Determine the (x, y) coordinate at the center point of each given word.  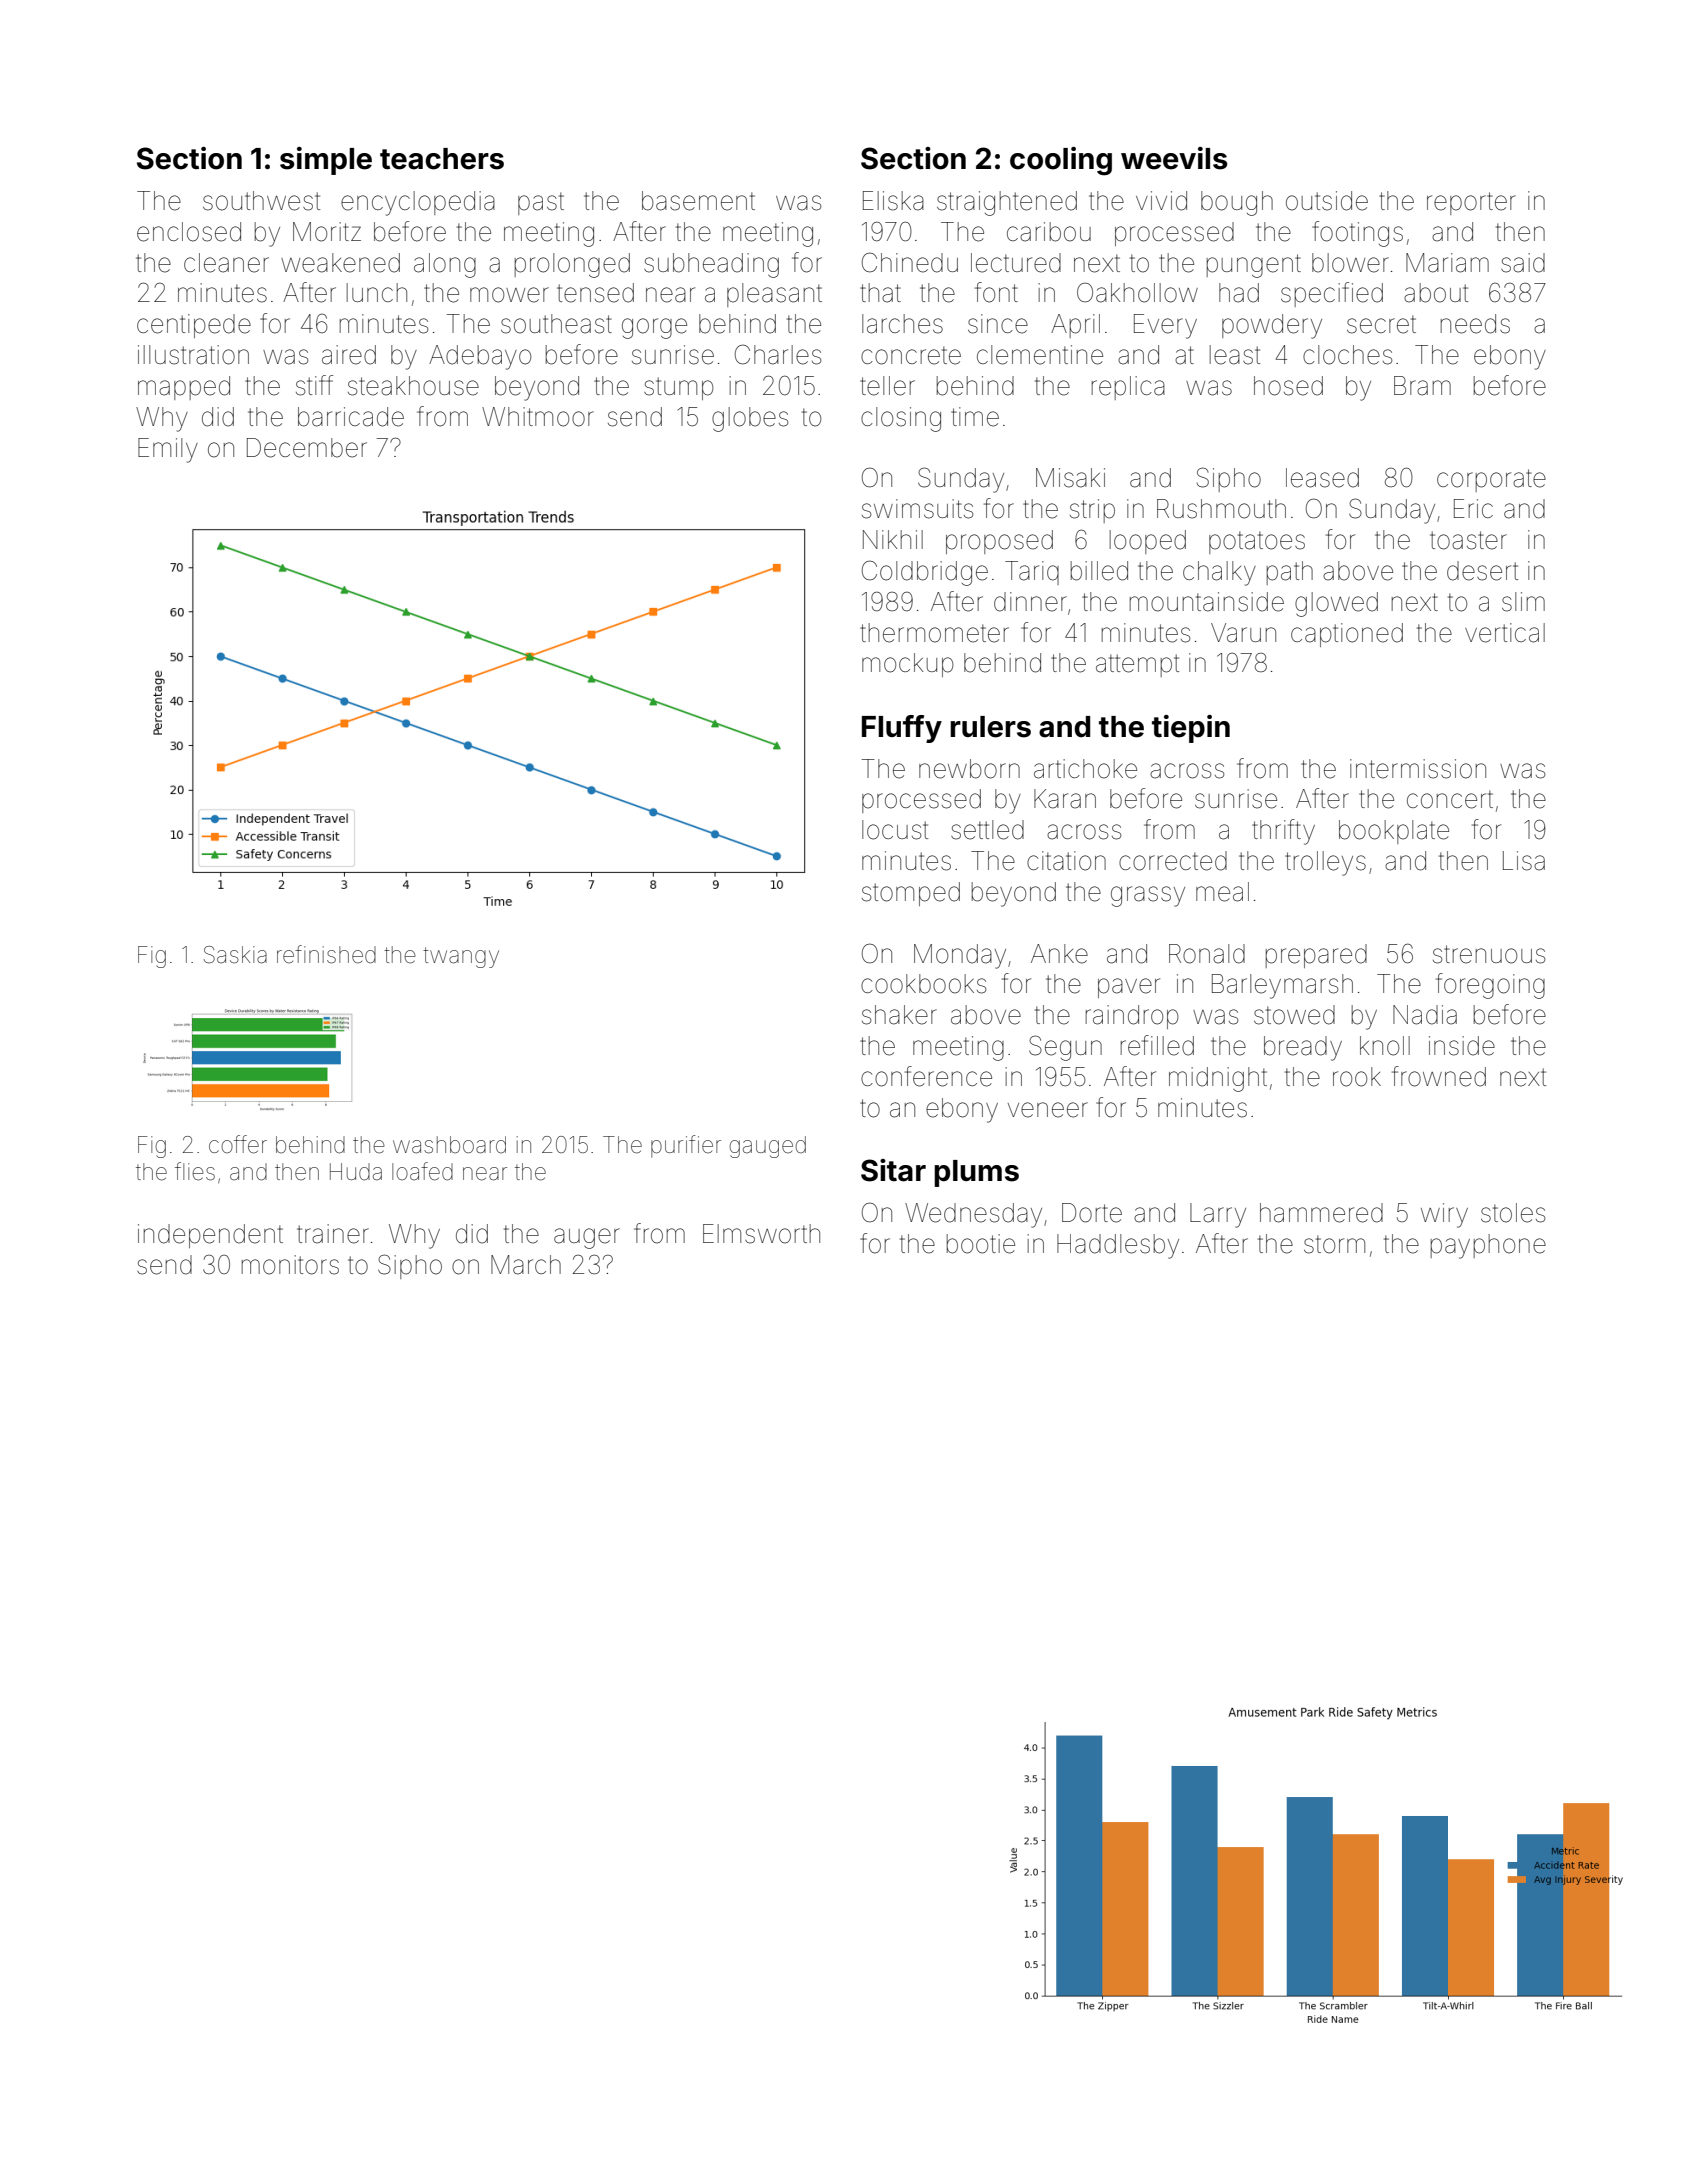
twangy (461, 957)
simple (326, 161)
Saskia (235, 955)
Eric (1473, 508)
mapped (184, 388)
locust (895, 830)
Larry (1218, 1215)
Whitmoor (538, 417)
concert (1450, 799)
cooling (1061, 161)
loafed (422, 1171)
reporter (1471, 203)
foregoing (1490, 986)
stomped (911, 894)
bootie (981, 1244)
